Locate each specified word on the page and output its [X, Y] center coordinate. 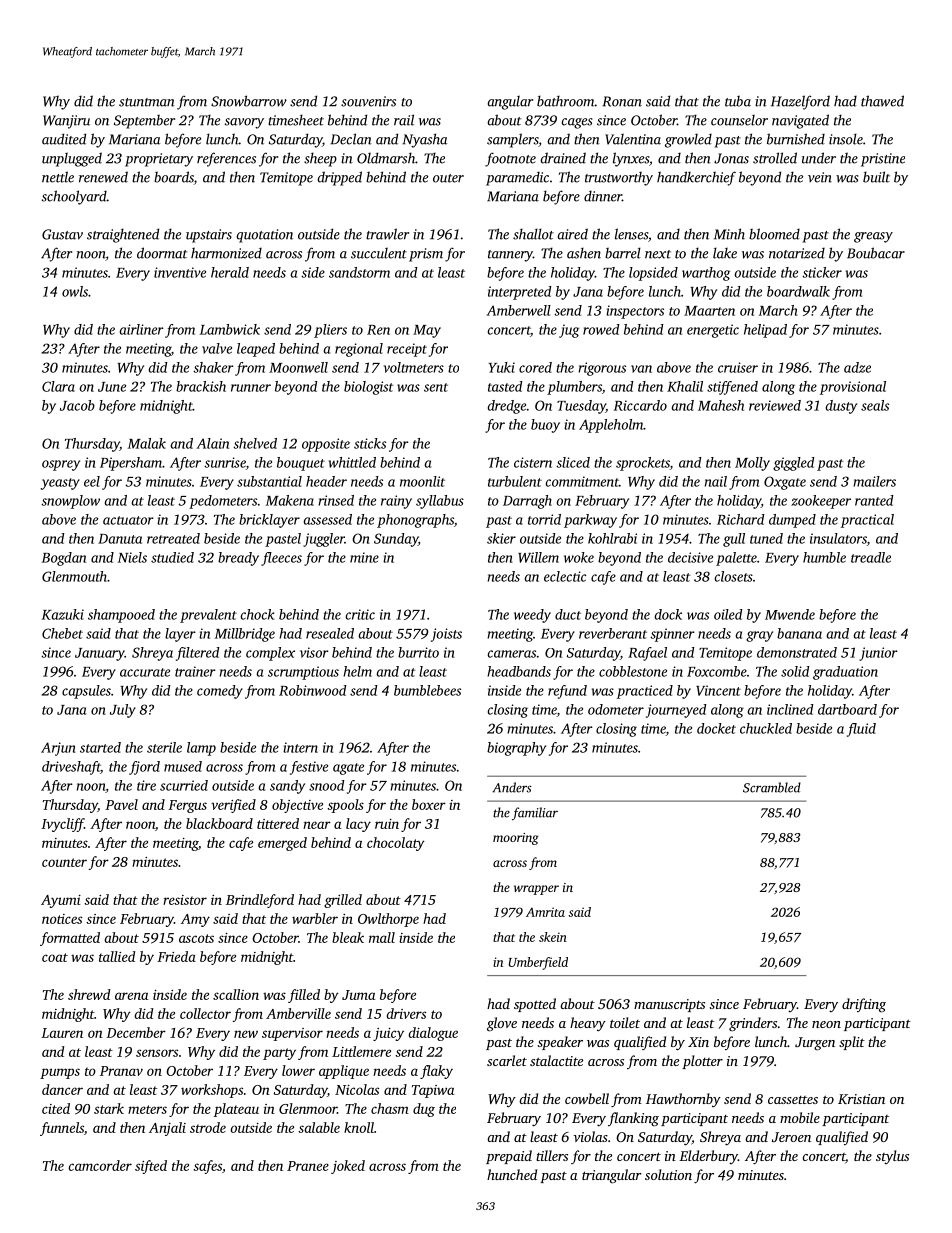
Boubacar [876, 253]
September [144, 122]
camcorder [100, 1165]
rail [404, 120]
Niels [132, 557]
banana [799, 633]
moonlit [422, 481]
